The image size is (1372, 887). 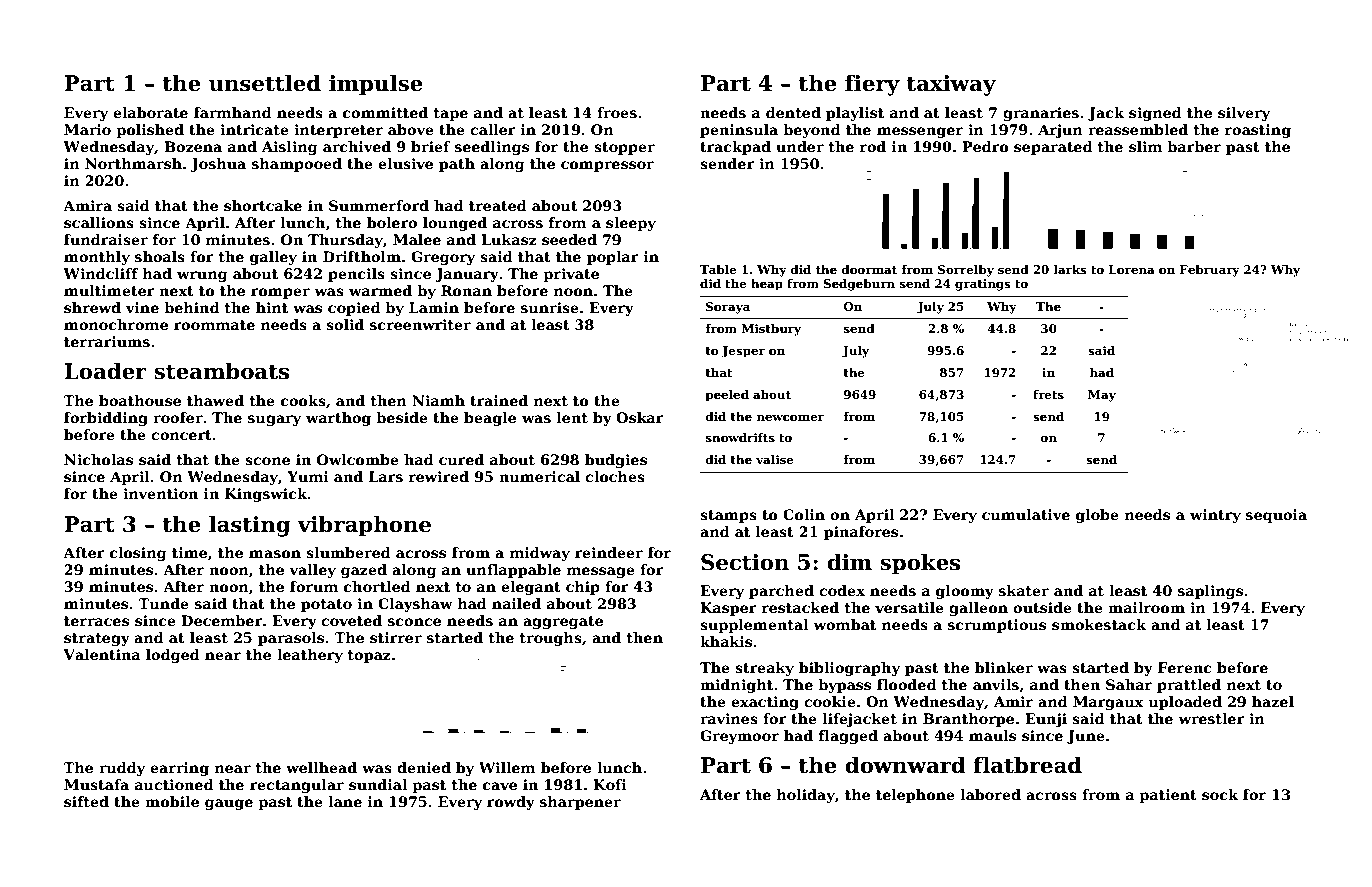 What do you see at coordinates (1258, 131) in the screenshot?
I see `roasting` at bounding box center [1258, 131].
